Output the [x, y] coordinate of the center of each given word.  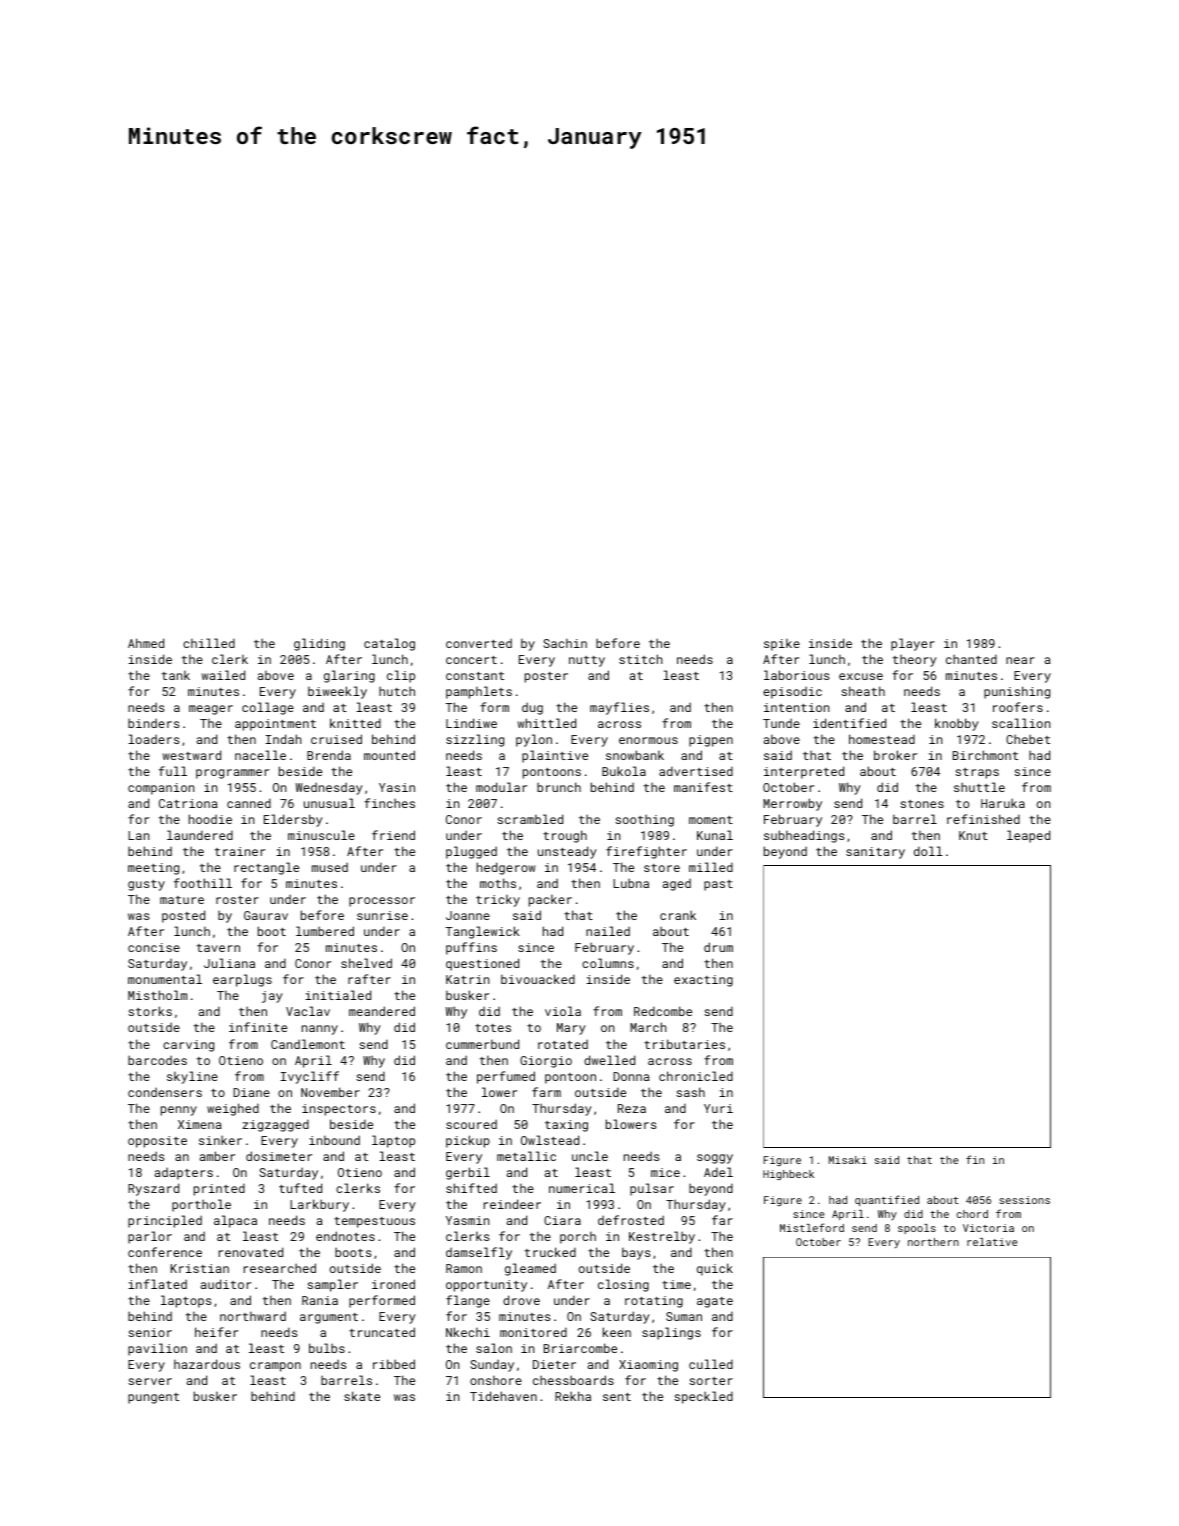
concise [154, 947]
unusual [329, 803]
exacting [703, 981]
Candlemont [308, 1044]
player [913, 644]
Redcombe [663, 1011]
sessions [1024, 1200]
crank [678, 915]
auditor [226, 1284]
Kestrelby [662, 1237]
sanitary [875, 853]
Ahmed [146, 643]
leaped [1028, 836]
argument [329, 1318]
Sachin [565, 643]
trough [565, 836]
